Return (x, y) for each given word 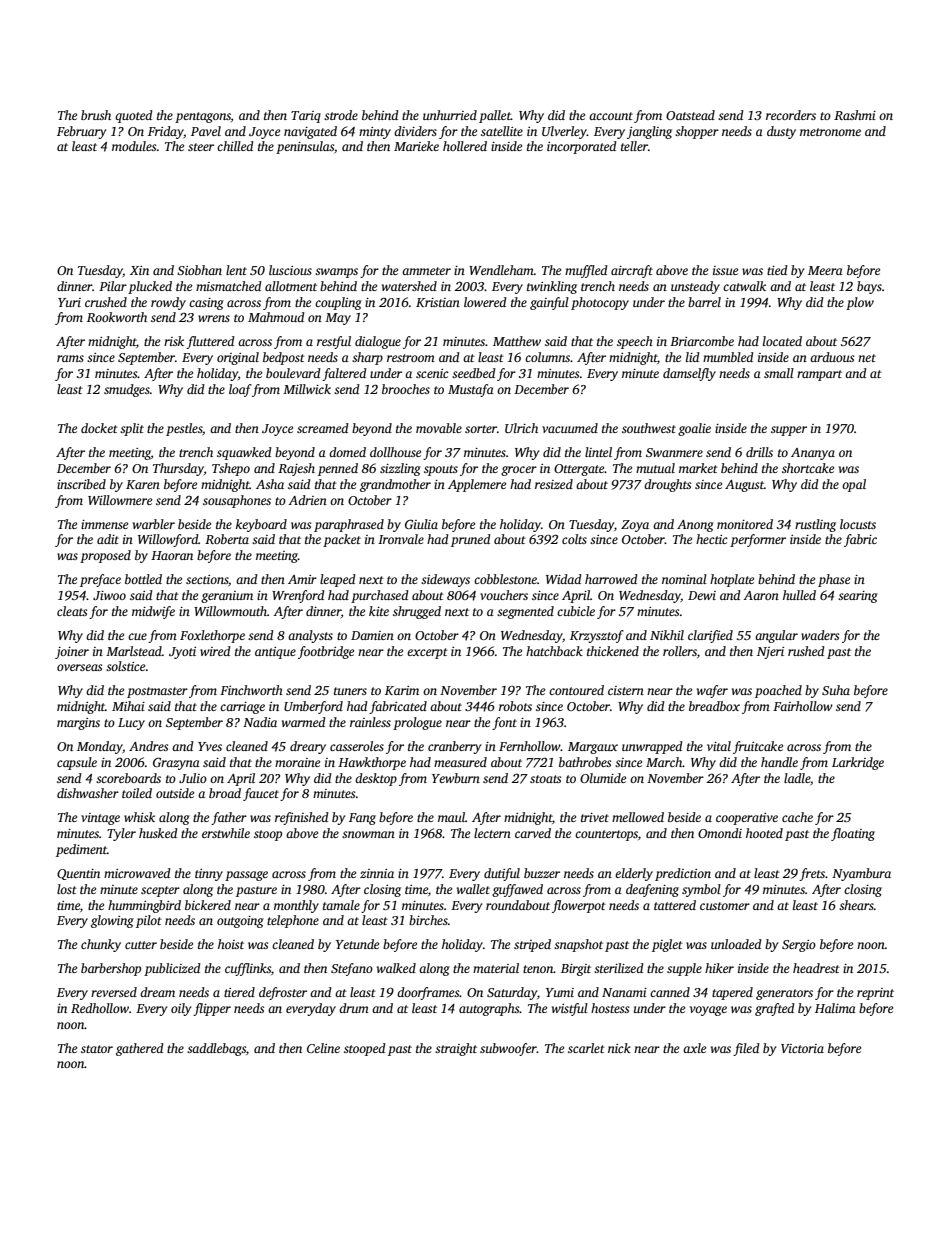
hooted (764, 833)
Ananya (813, 454)
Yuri (69, 302)
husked (158, 833)
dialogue (378, 342)
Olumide (603, 778)
